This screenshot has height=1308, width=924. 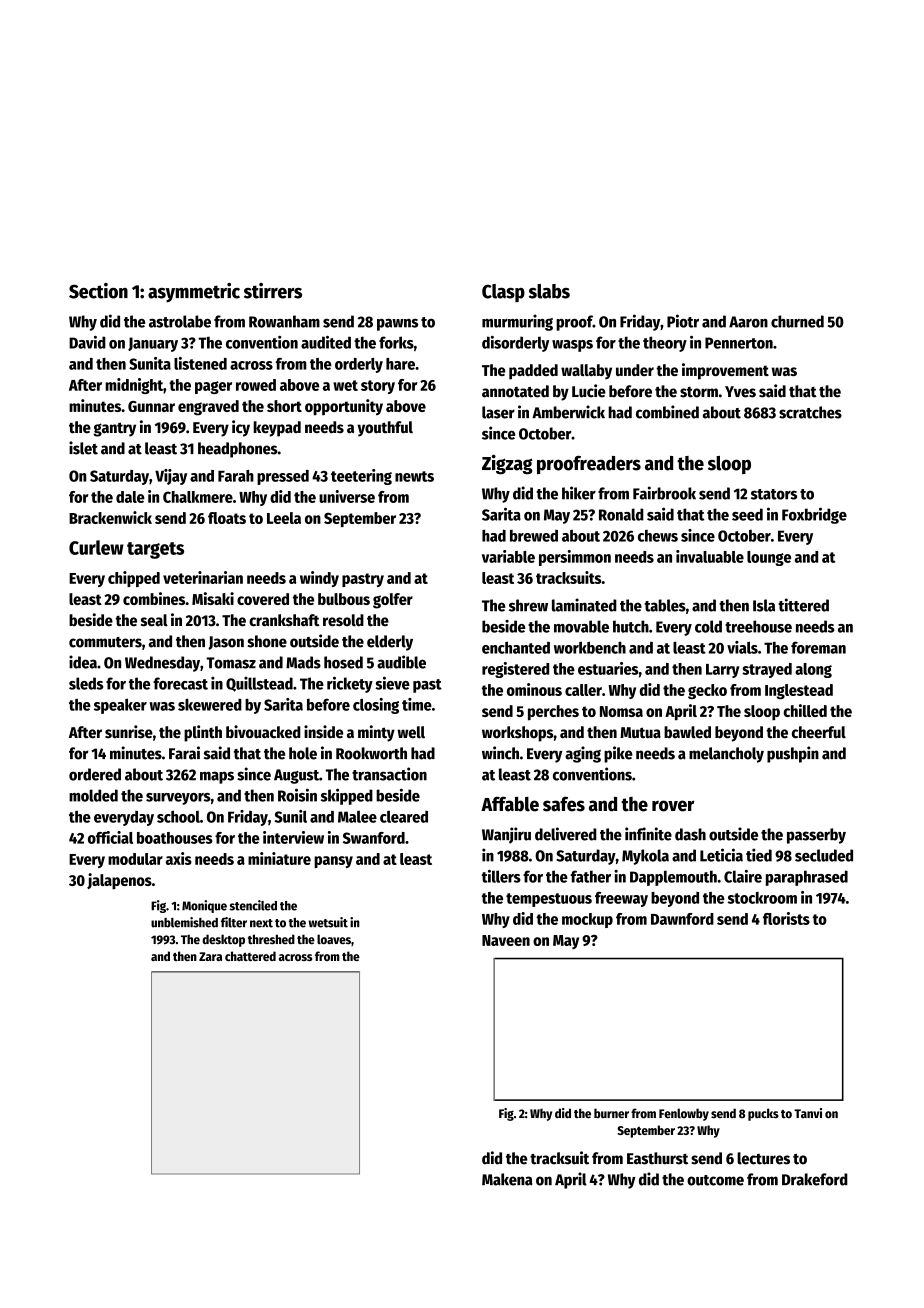 What do you see at coordinates (506, 940) in the screenshot?
I see `Naveen` at bounding box center [506, 940].
